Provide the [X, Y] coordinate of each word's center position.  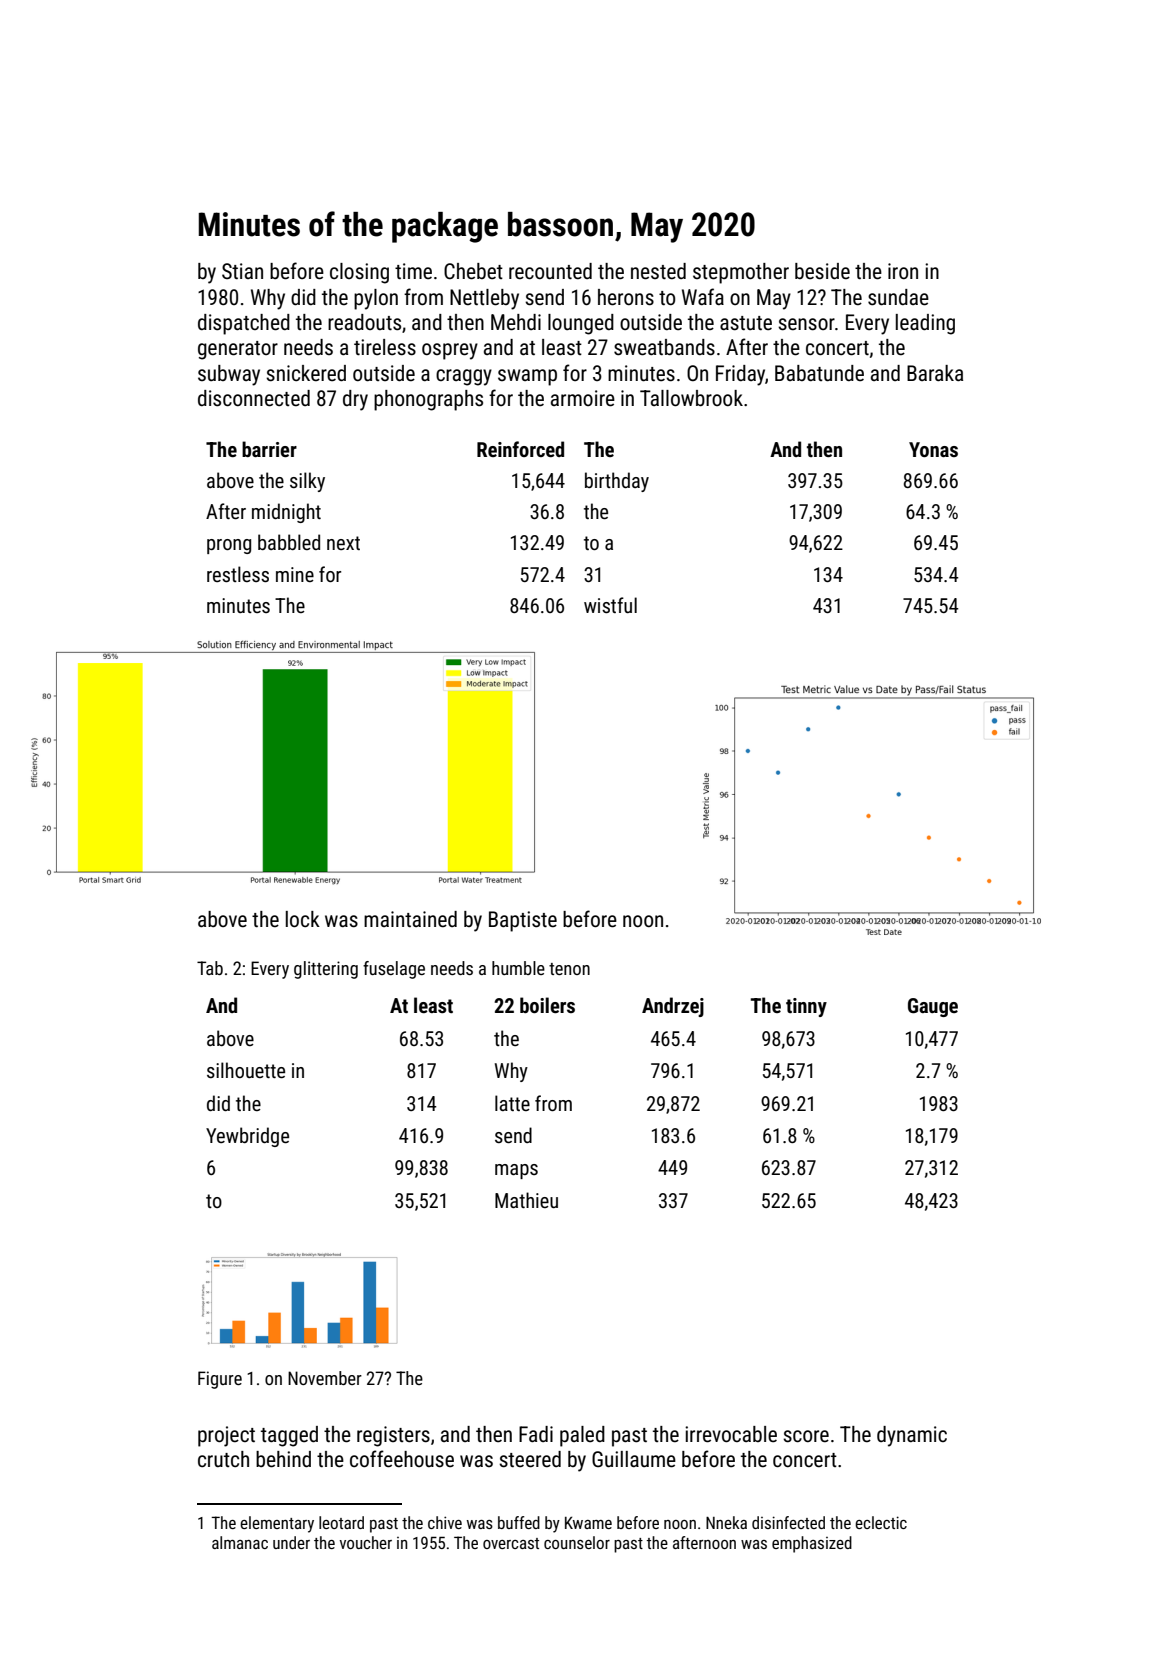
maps [516, 1171]
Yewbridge [247, 1137]
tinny [806, 1007]
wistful [610, 605]
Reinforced [520, 449]
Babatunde [819, 373]
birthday [617, 482]
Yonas [933, 449]
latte [512, 1103]
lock [303, 919]
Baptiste [523, 921]
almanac [240, 1542]
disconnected [254, 398]
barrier [269, 449]
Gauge [933, 1007]
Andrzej [673, 1007]
